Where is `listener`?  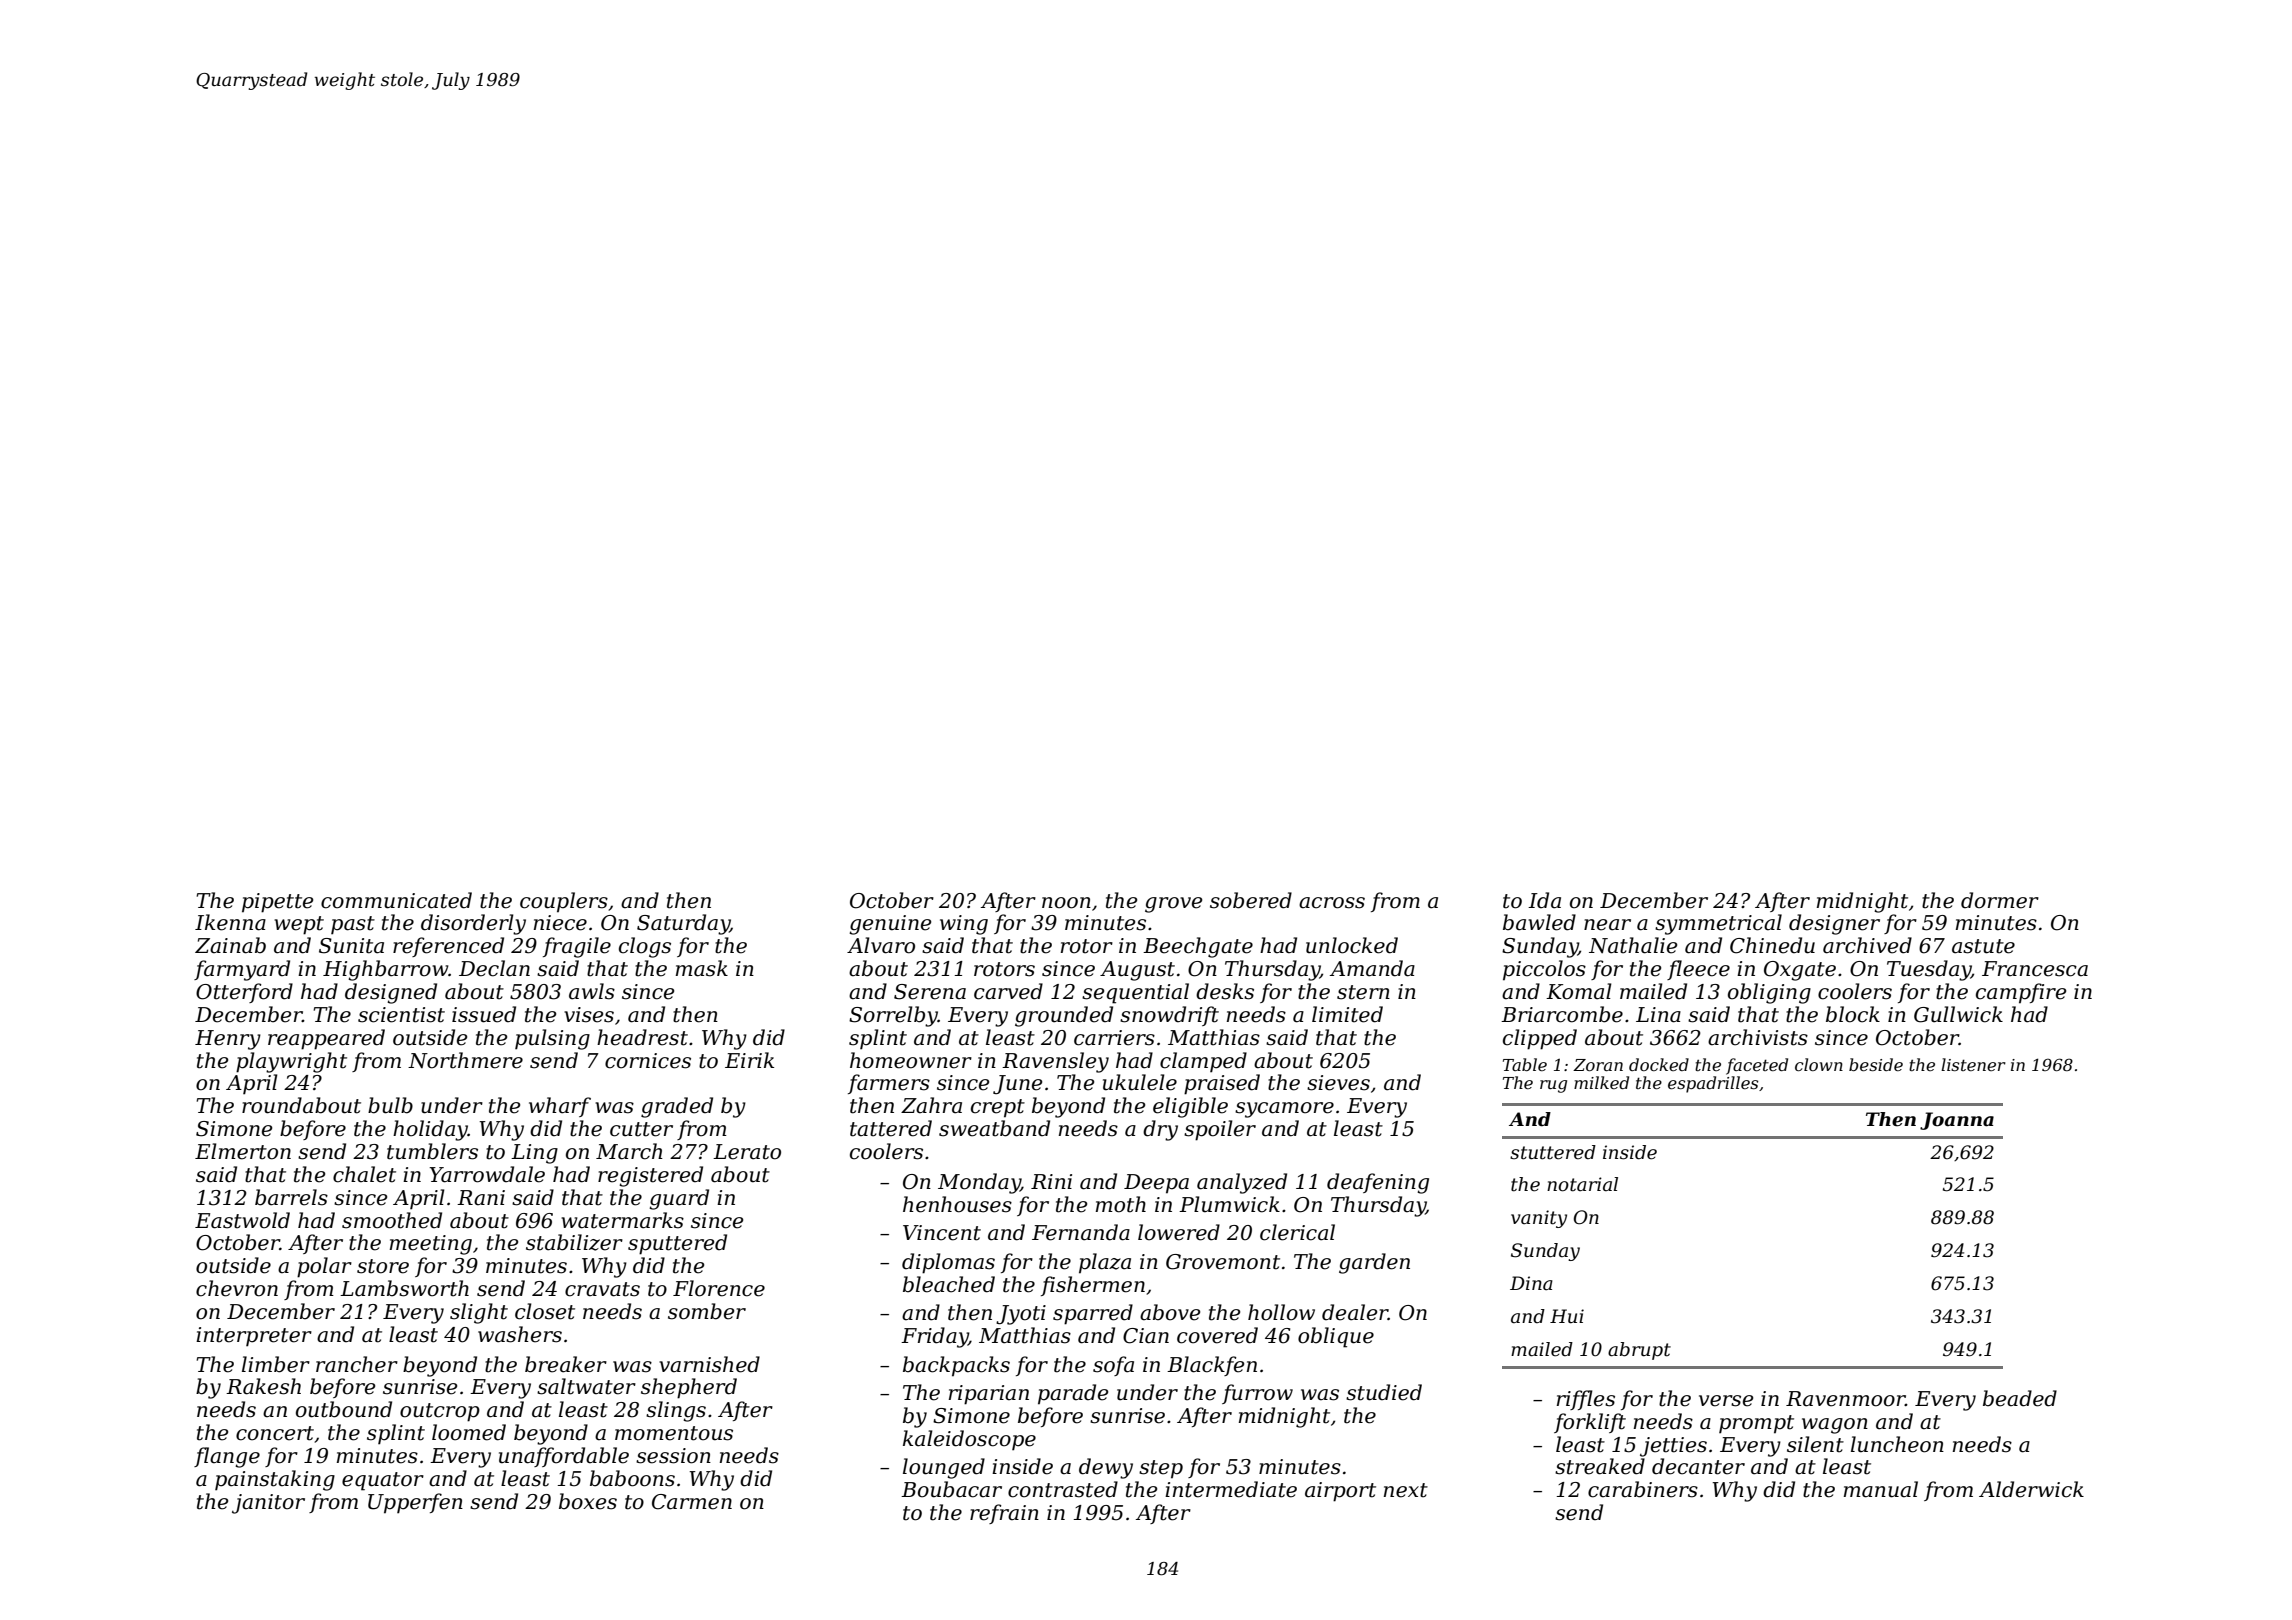 listener is located at coordinates (1973, 1064).
